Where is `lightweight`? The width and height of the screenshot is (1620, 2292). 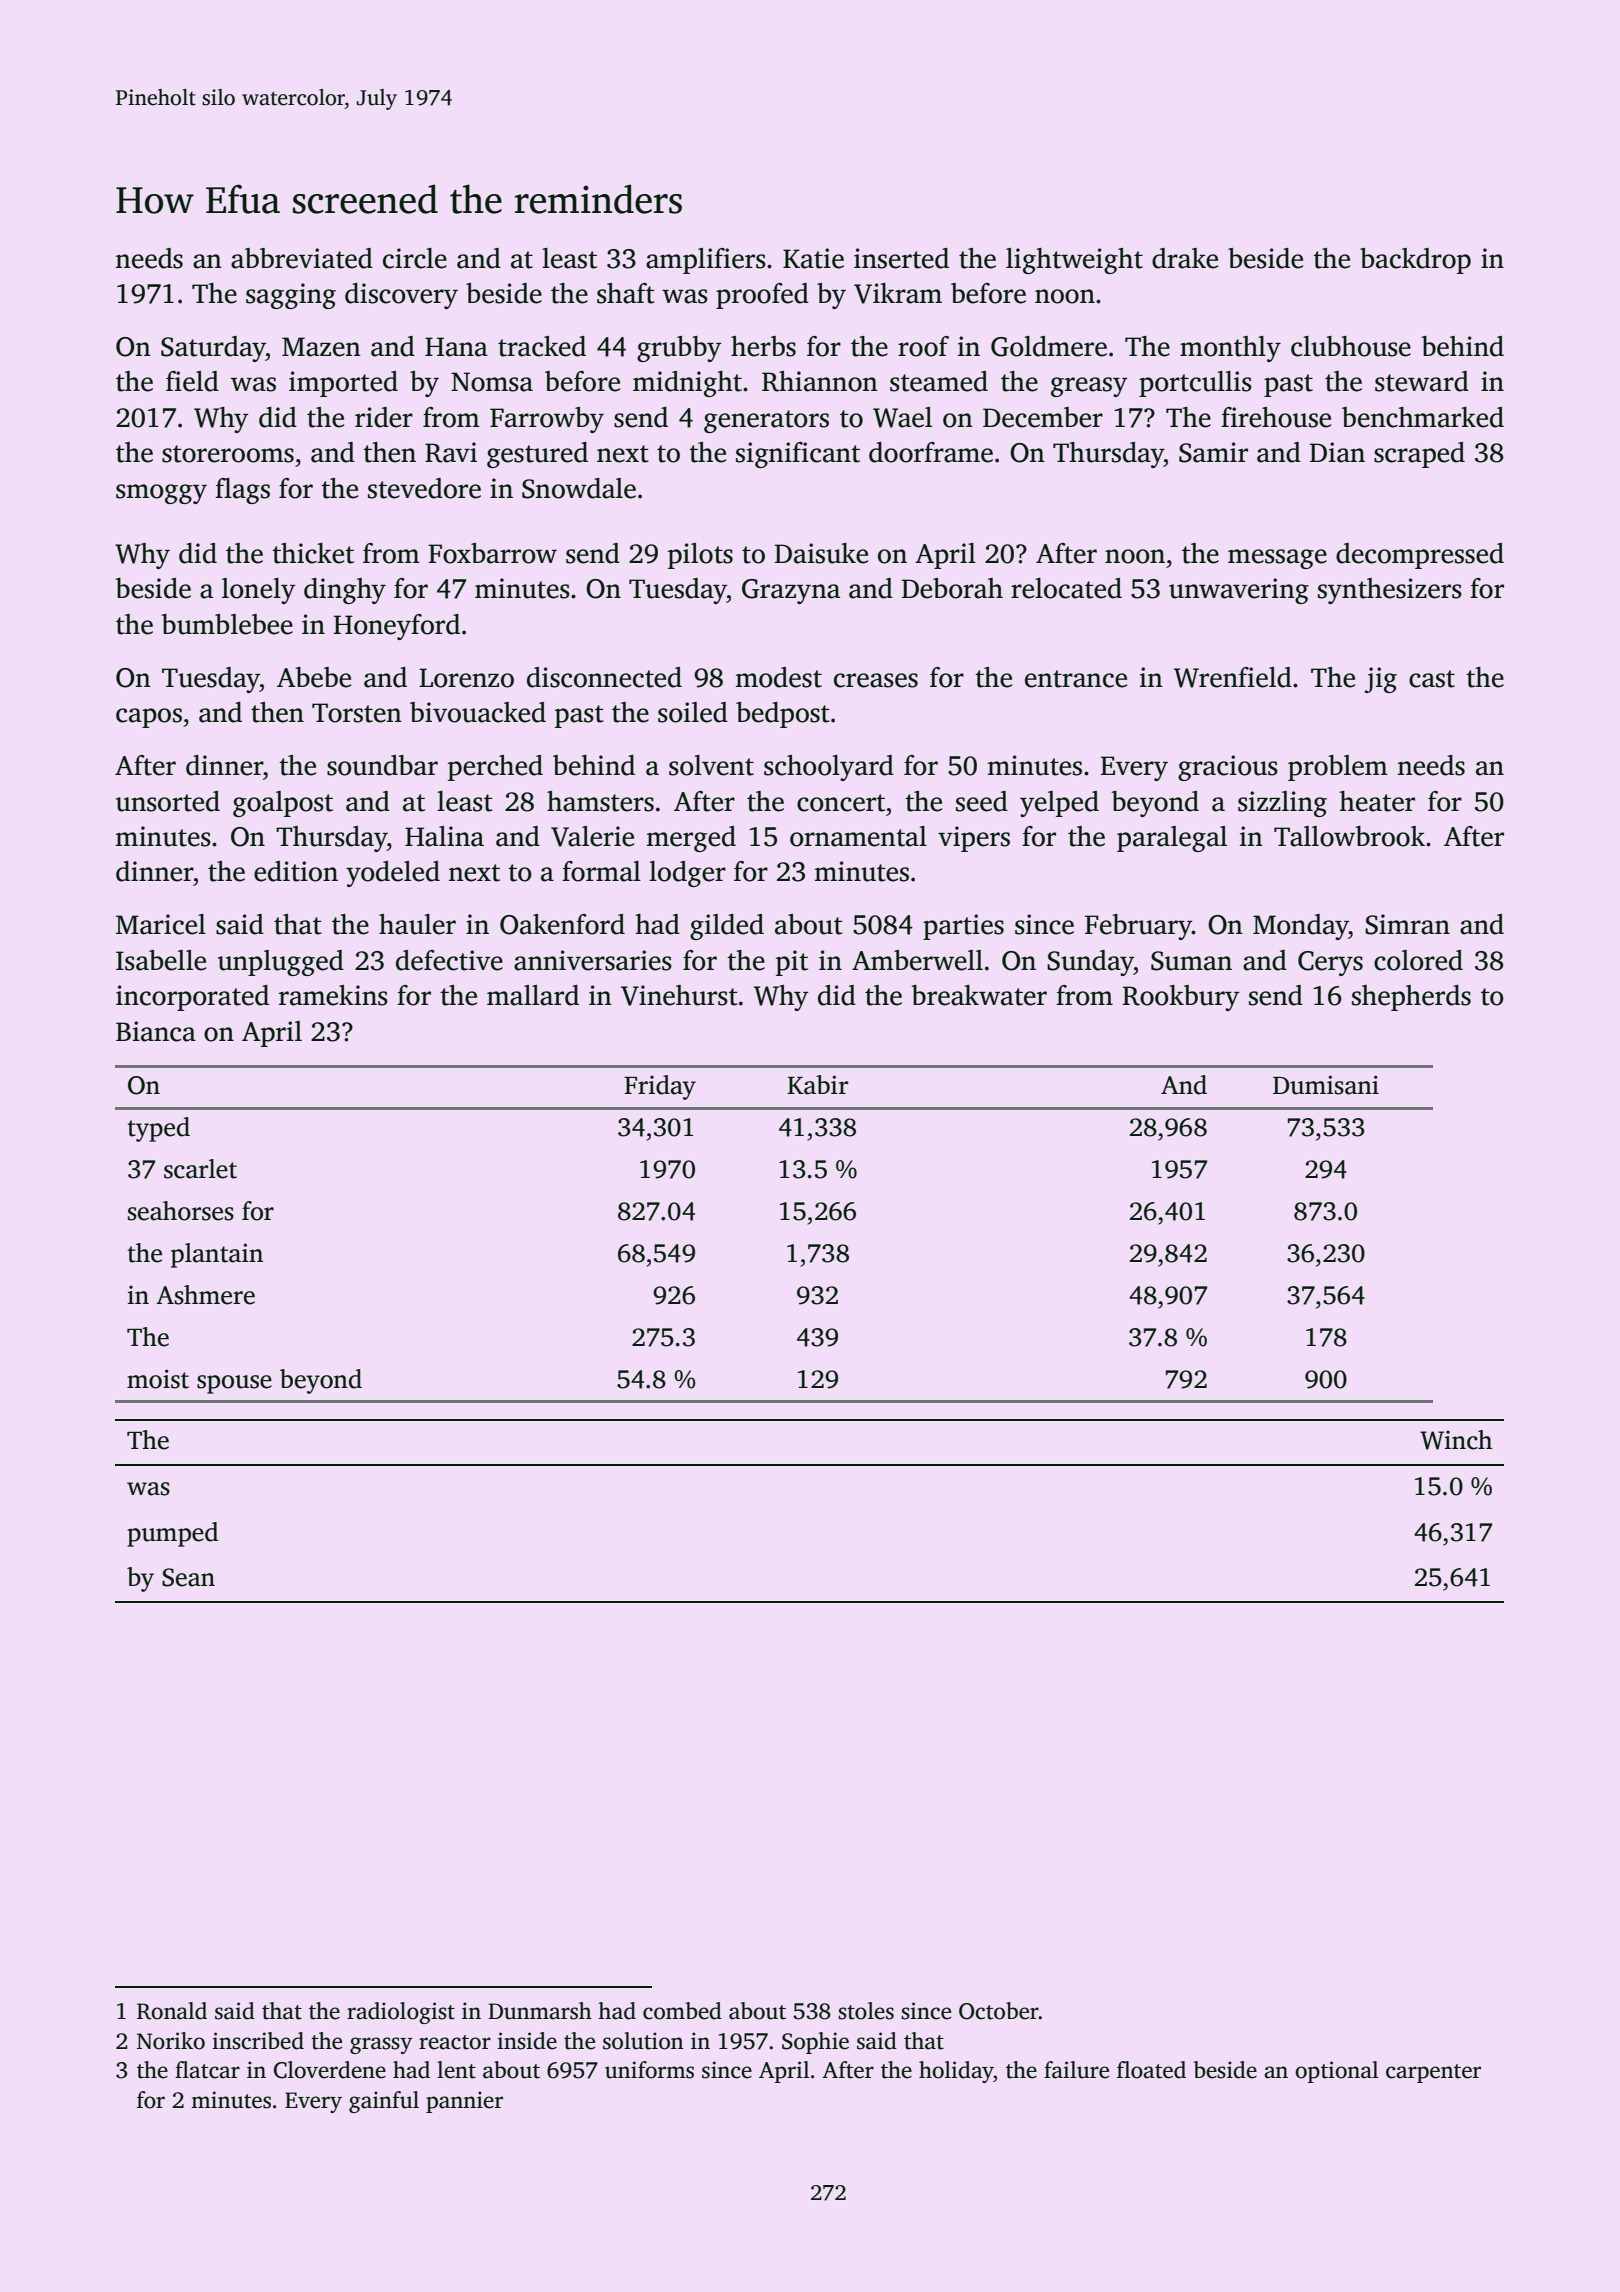
lightweight is located at coordinates (1074, 261).
